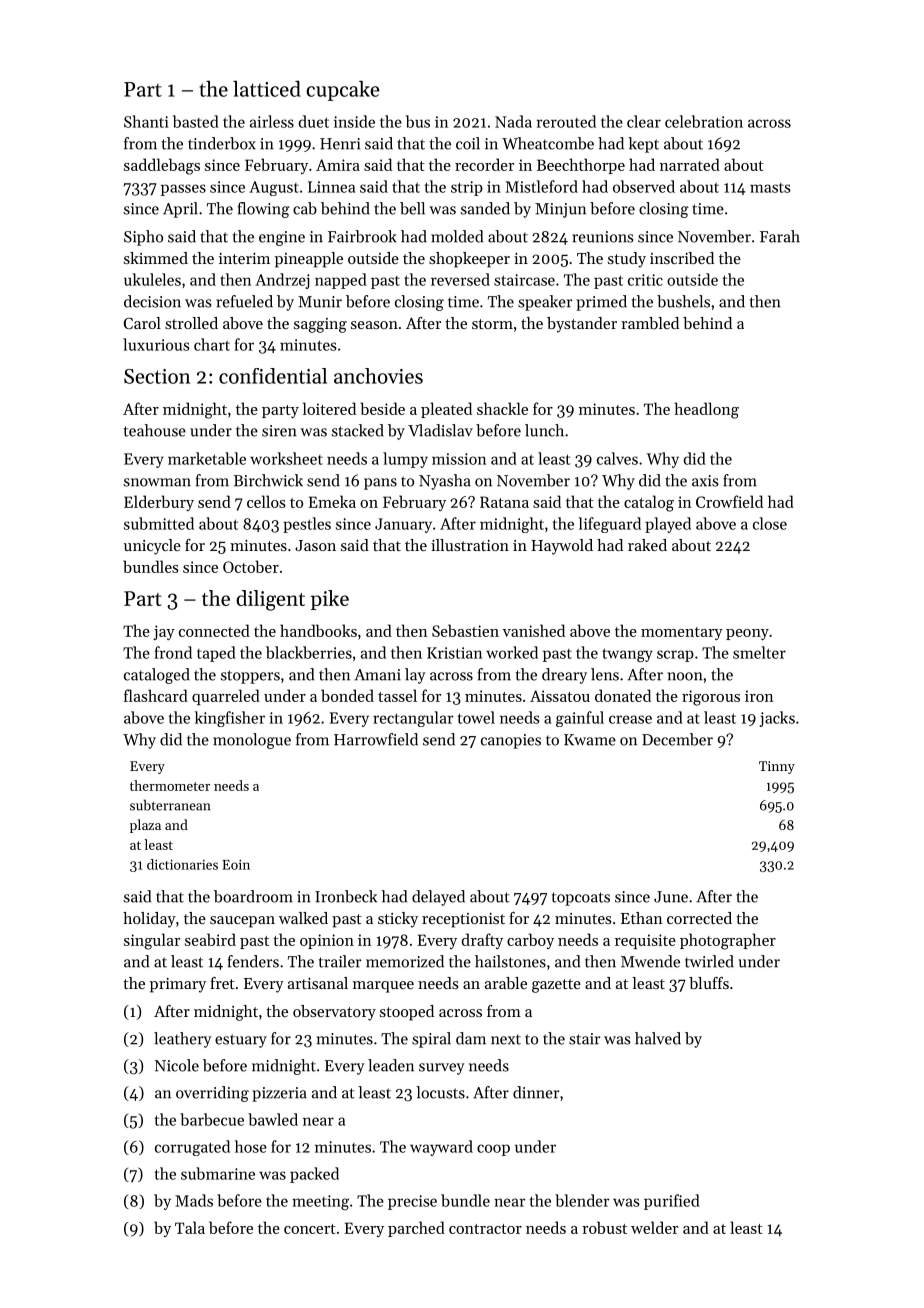 The image size is (924, 1308). Describe the element at coordinates (654, 1227) in the screenshot. I see `welder` at that location.
